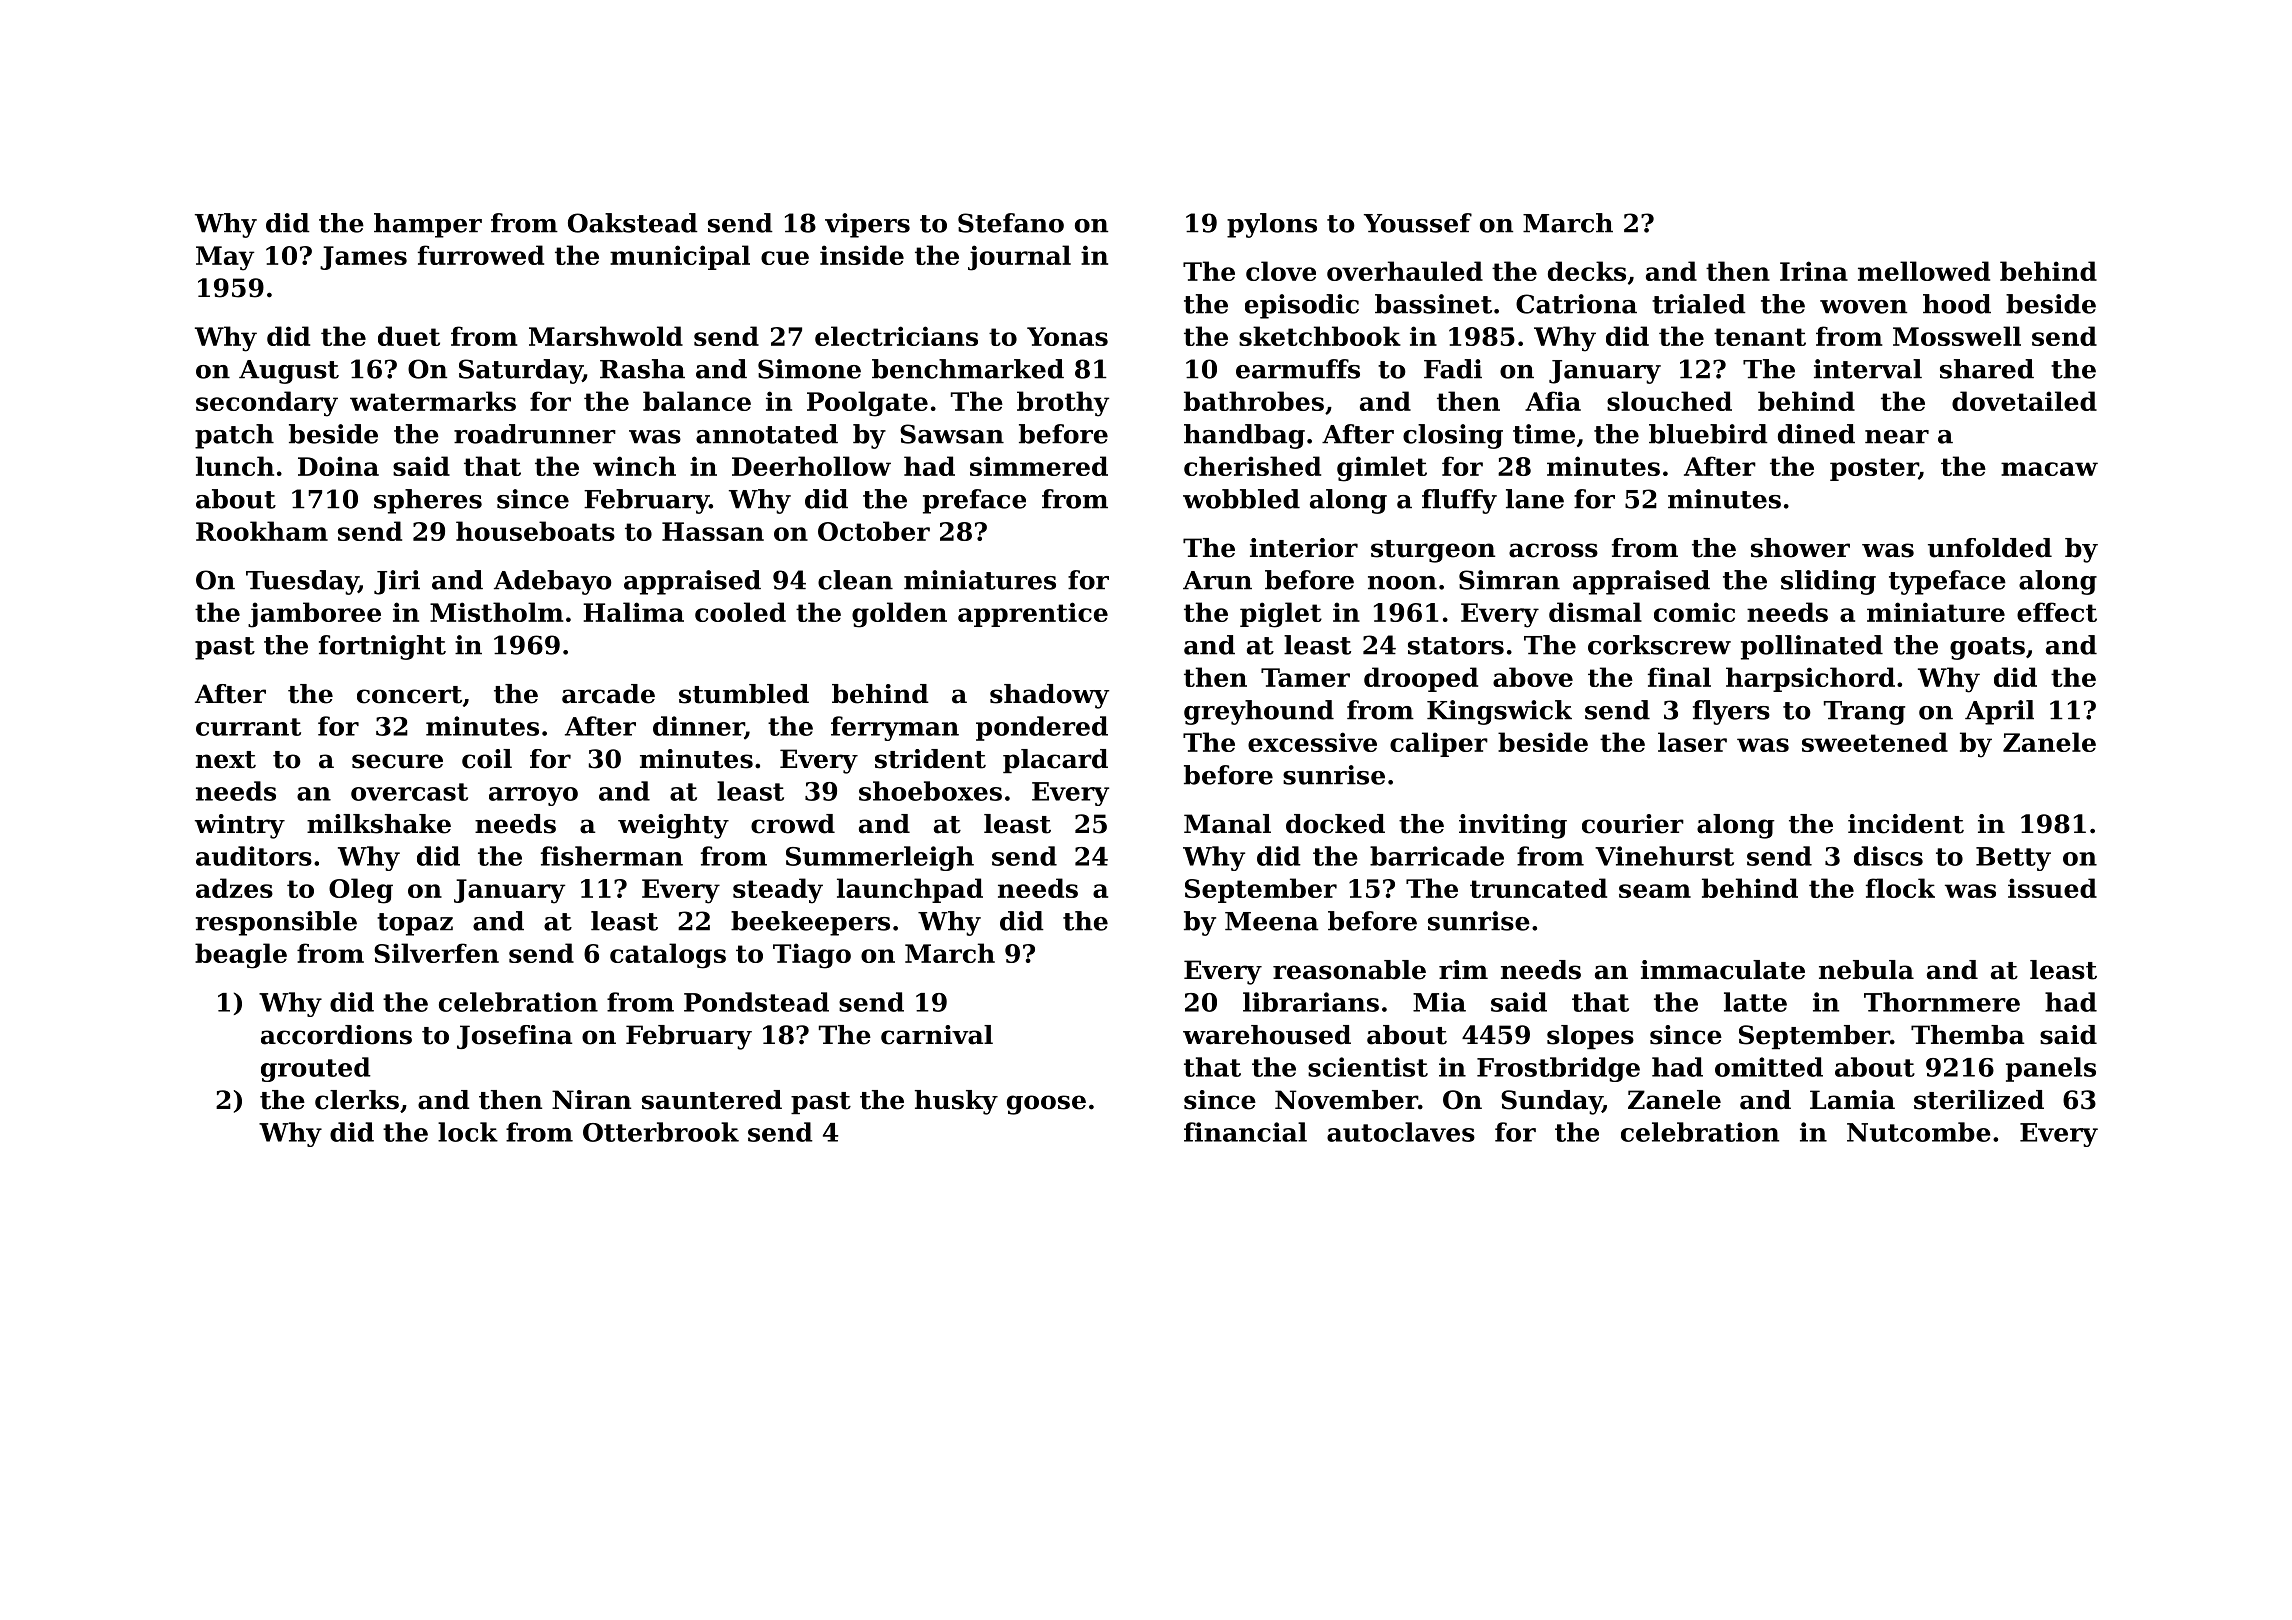 This screenshot has height=1620, width=2292. I want to click on Catriona, so click(1576, 304).
